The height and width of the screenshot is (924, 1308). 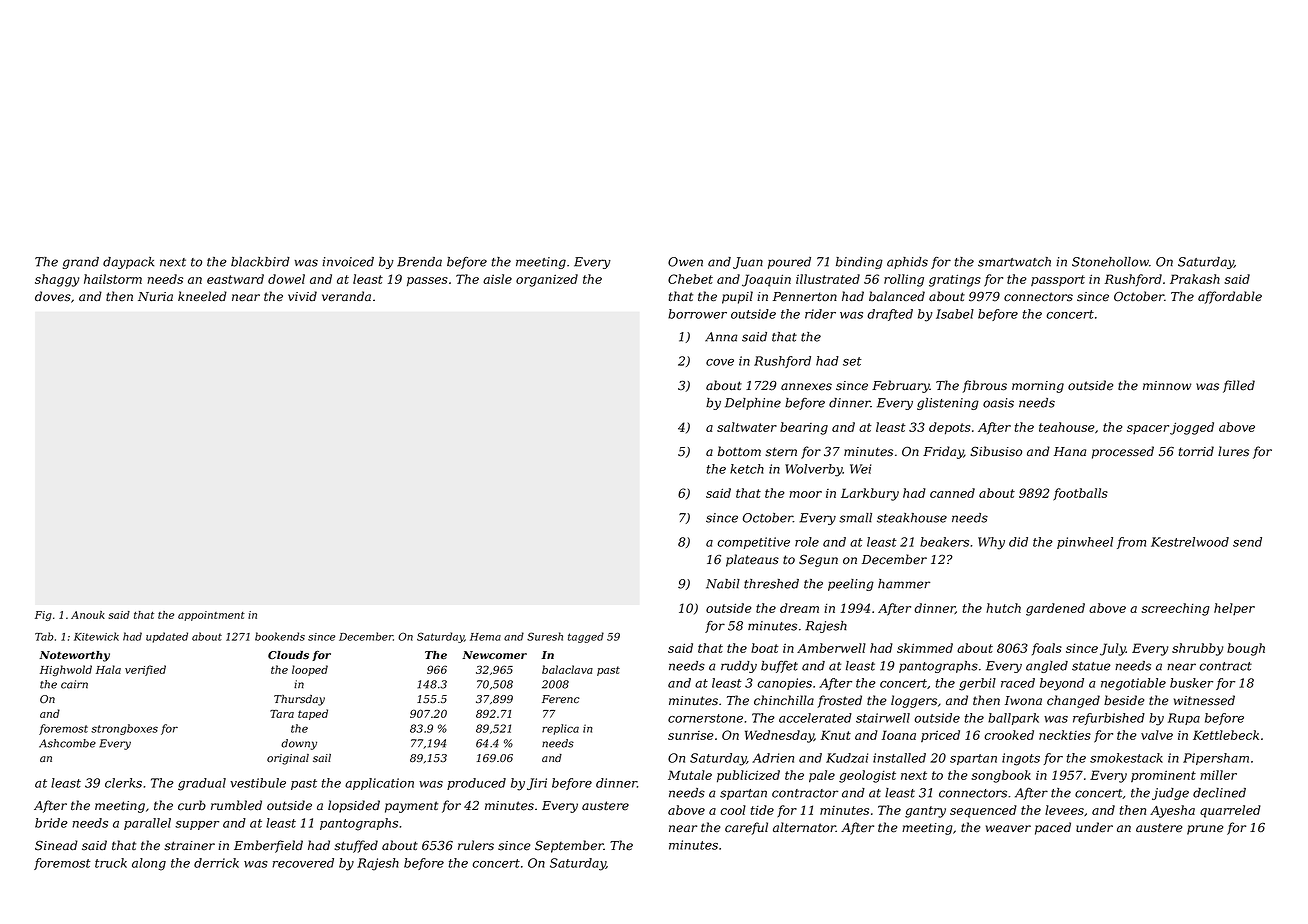 I want to click on Sinead, so click(x=56, y=845).
